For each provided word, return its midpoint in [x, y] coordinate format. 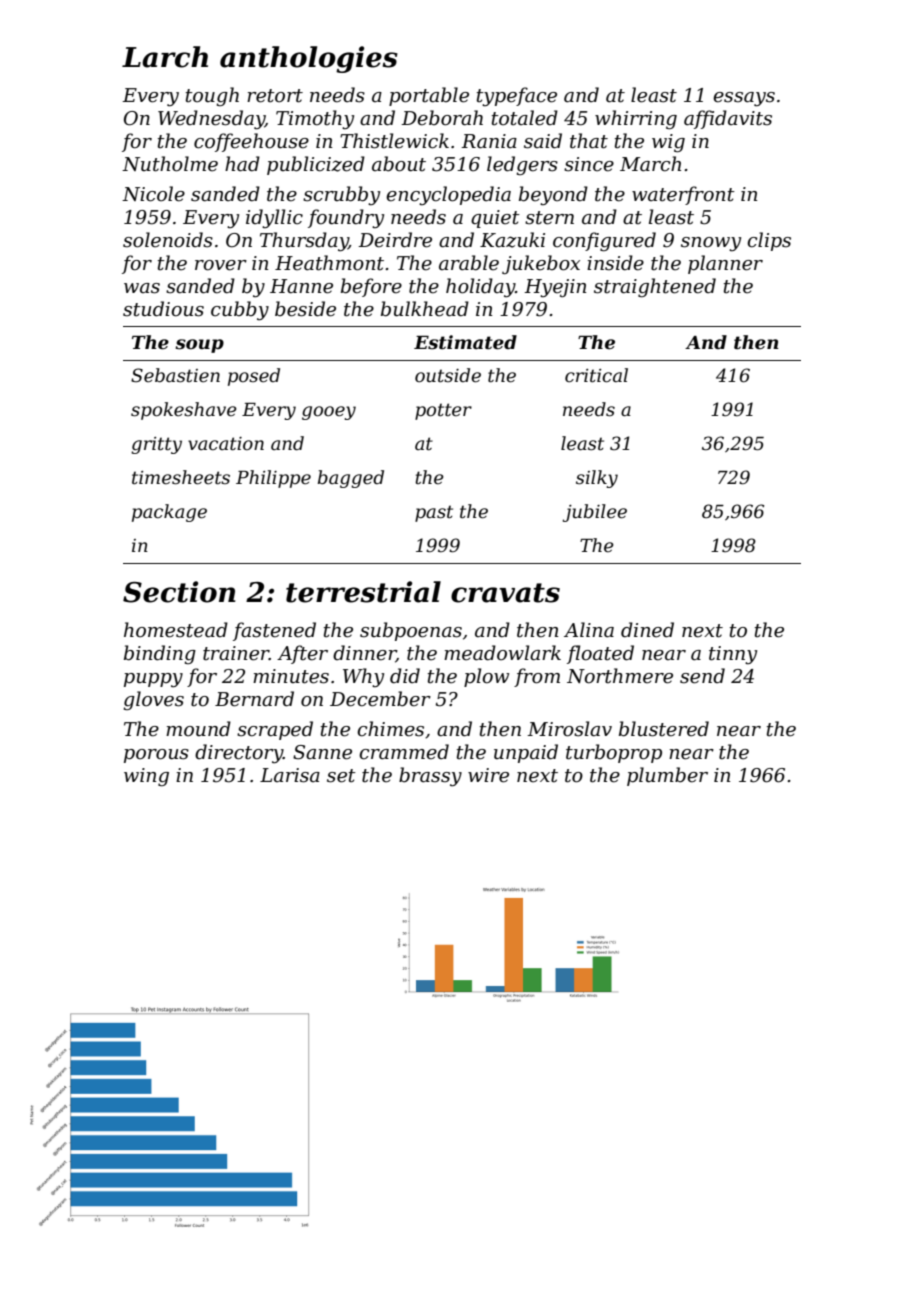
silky [597, 479]
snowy [711, 244]
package [169, 513]
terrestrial [363, 592]
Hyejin [555, 288]
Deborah [442, 118]
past [434, 513]
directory [239, 753]
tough [212, 96]
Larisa [290, 775]
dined [647, 630]
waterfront [683, 195]
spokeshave [184, 411]
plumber [667, 776]
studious [163, 309]
